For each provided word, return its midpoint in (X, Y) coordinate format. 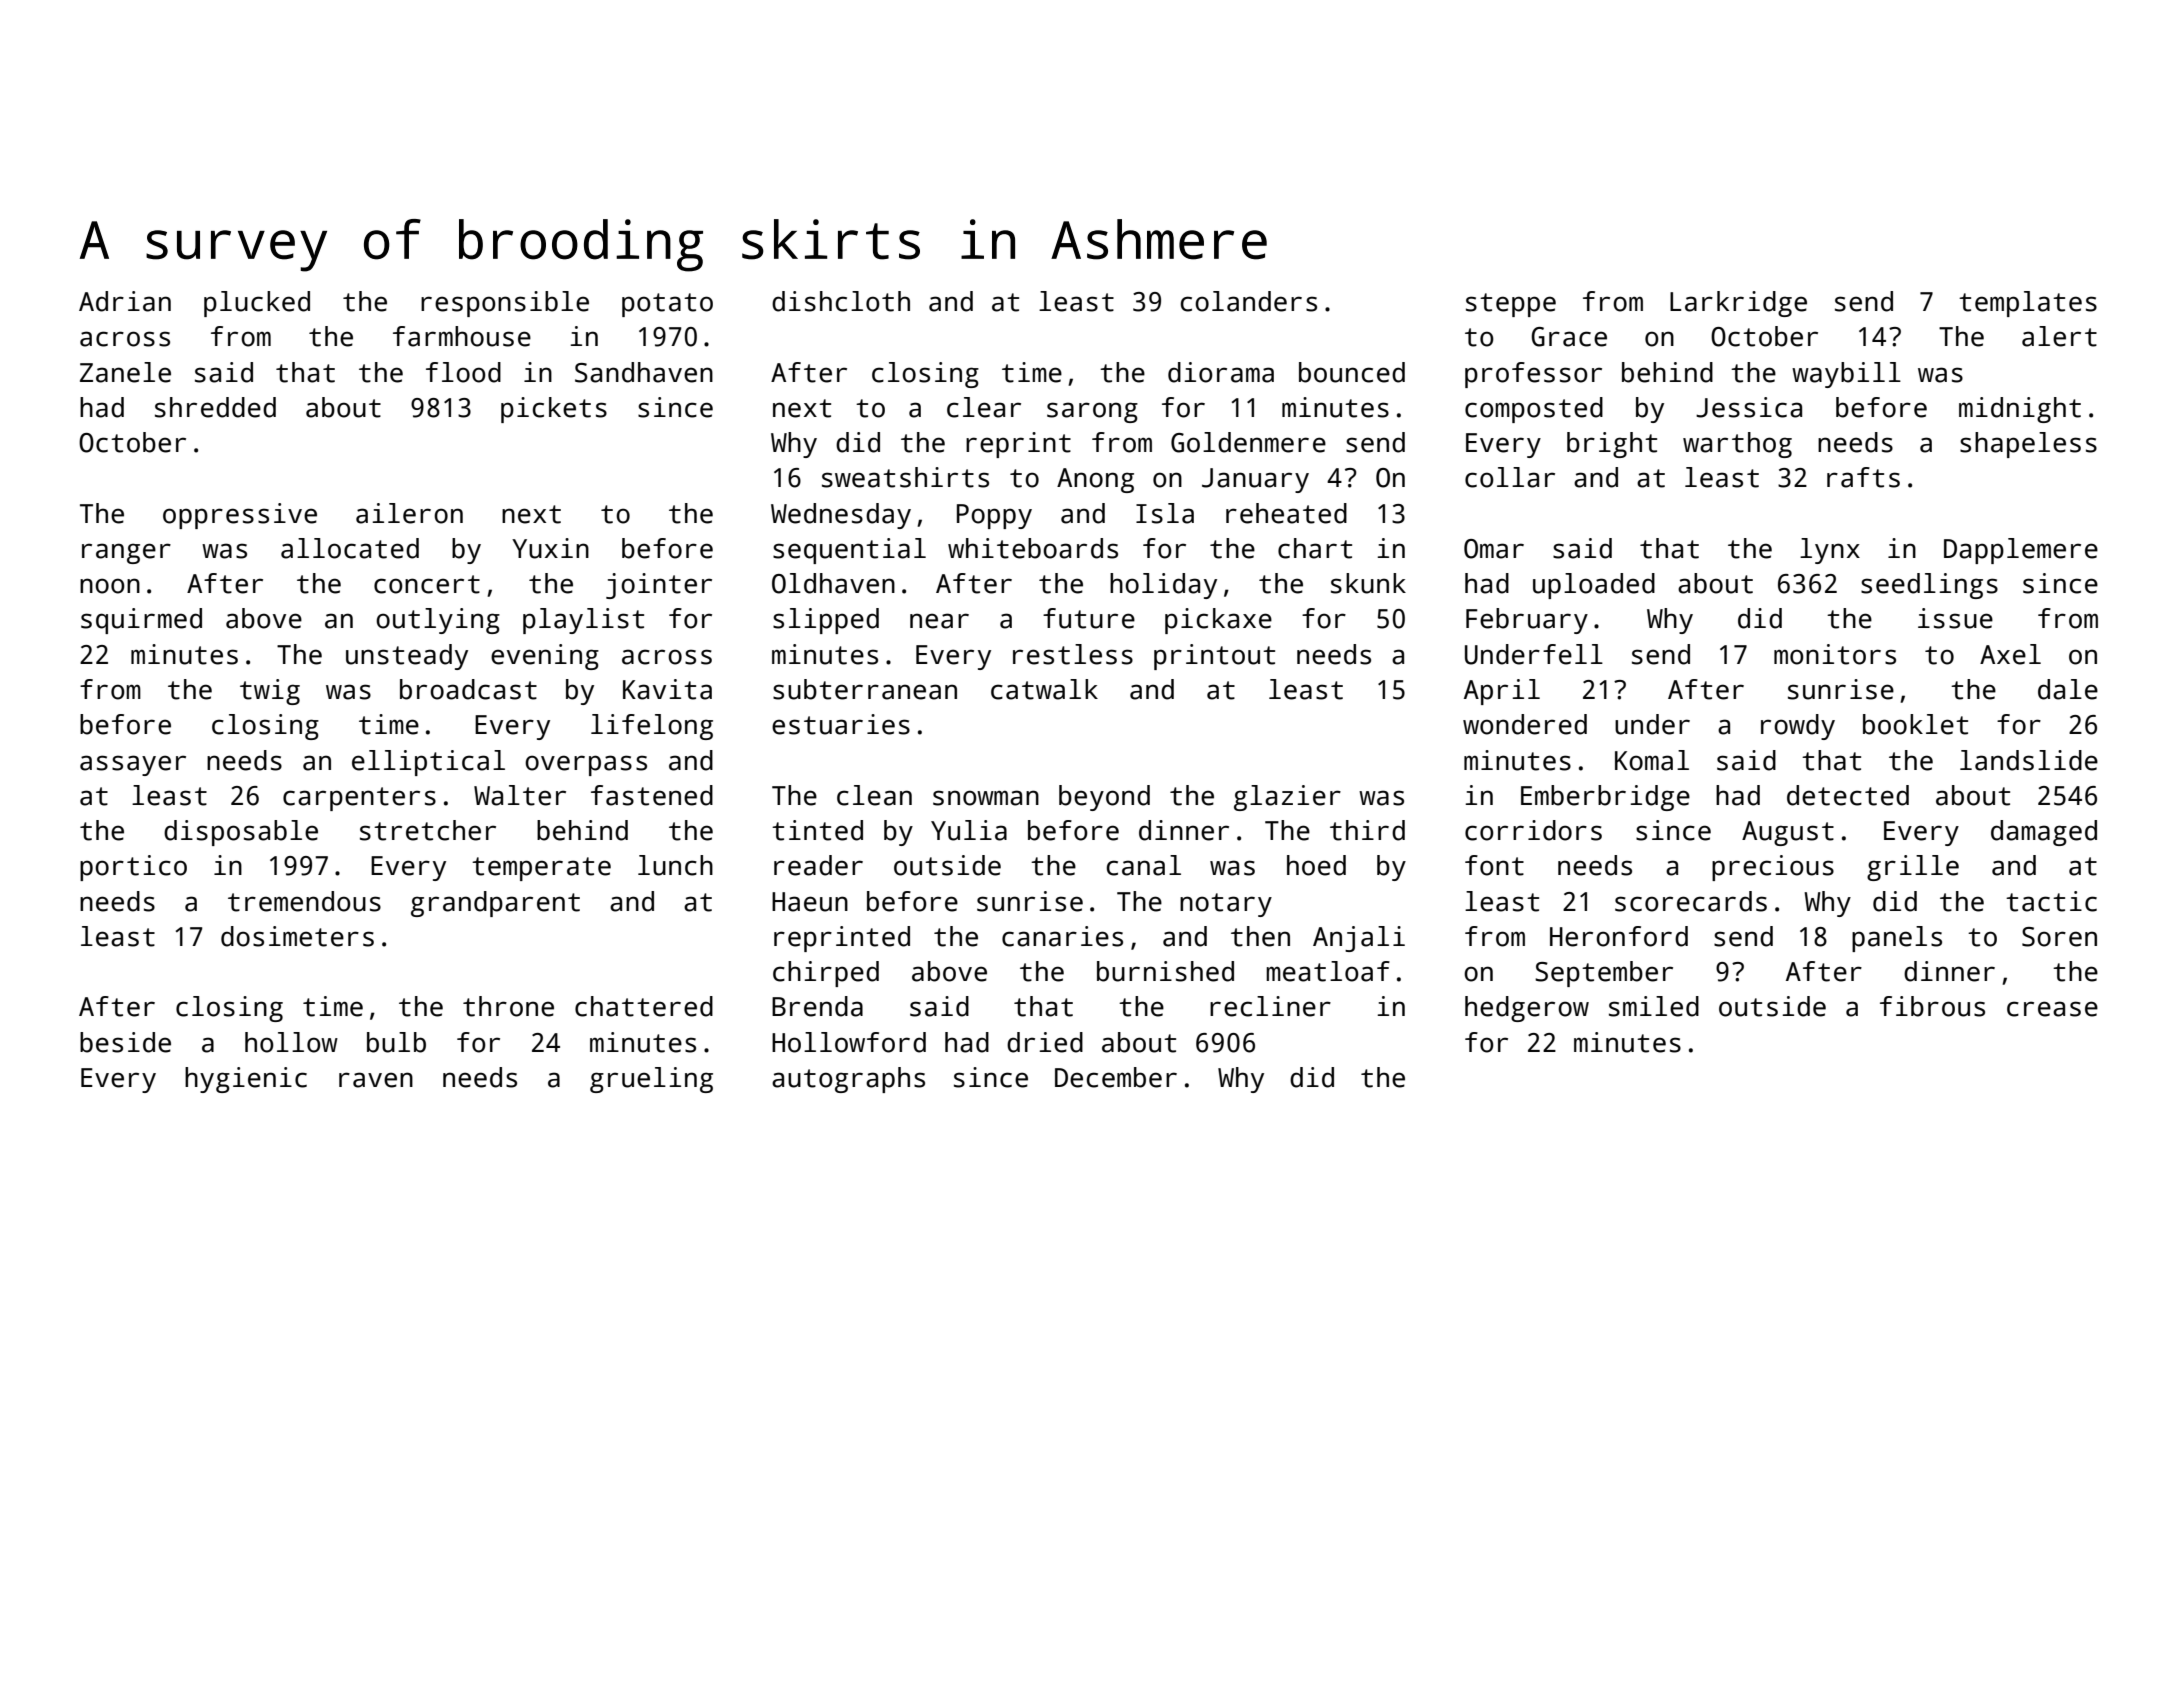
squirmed (141, 621)
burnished (1165, 971)
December (1116, 1077)
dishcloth (841, 301)
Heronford (1619, 936)
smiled (1654, 1006)
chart (1315, 548)
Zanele (125, 372)
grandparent (495, 904)
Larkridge (1738, 304)
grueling (651, 1080)
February (1527, 621)
